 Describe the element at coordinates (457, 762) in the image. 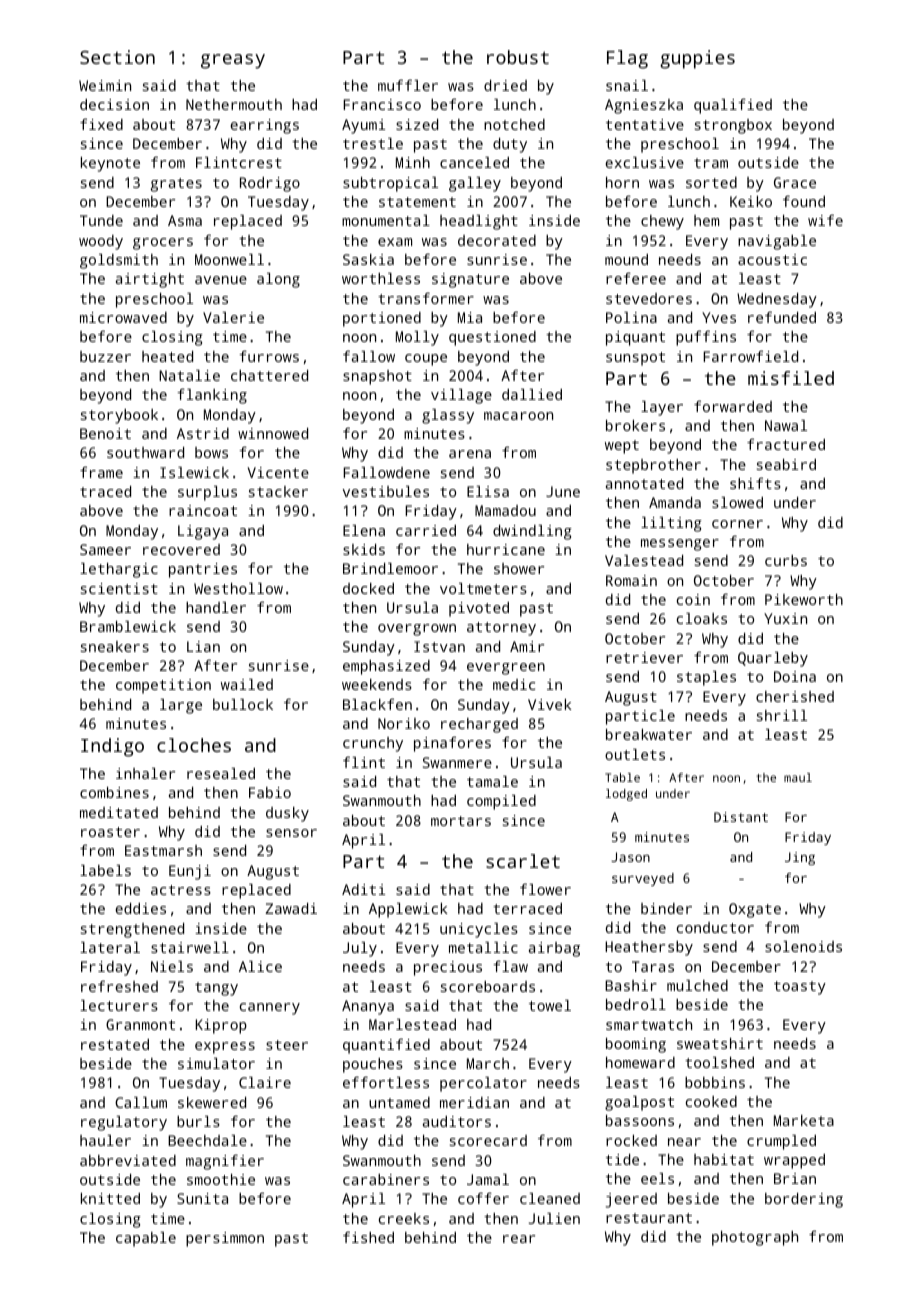

I see `Swanmere` at that location.
